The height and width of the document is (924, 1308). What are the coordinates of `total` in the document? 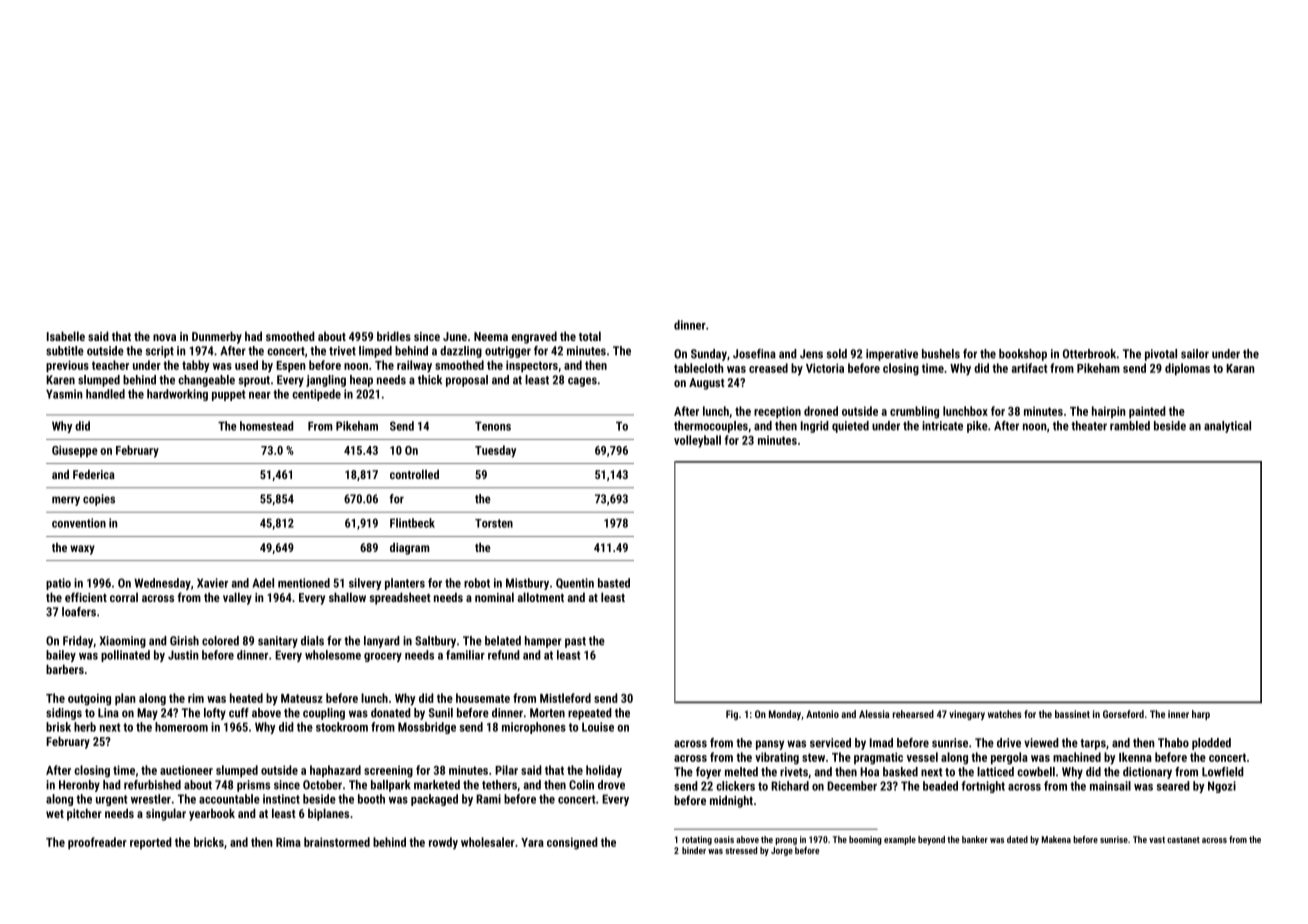 It's located at (590, 336).
